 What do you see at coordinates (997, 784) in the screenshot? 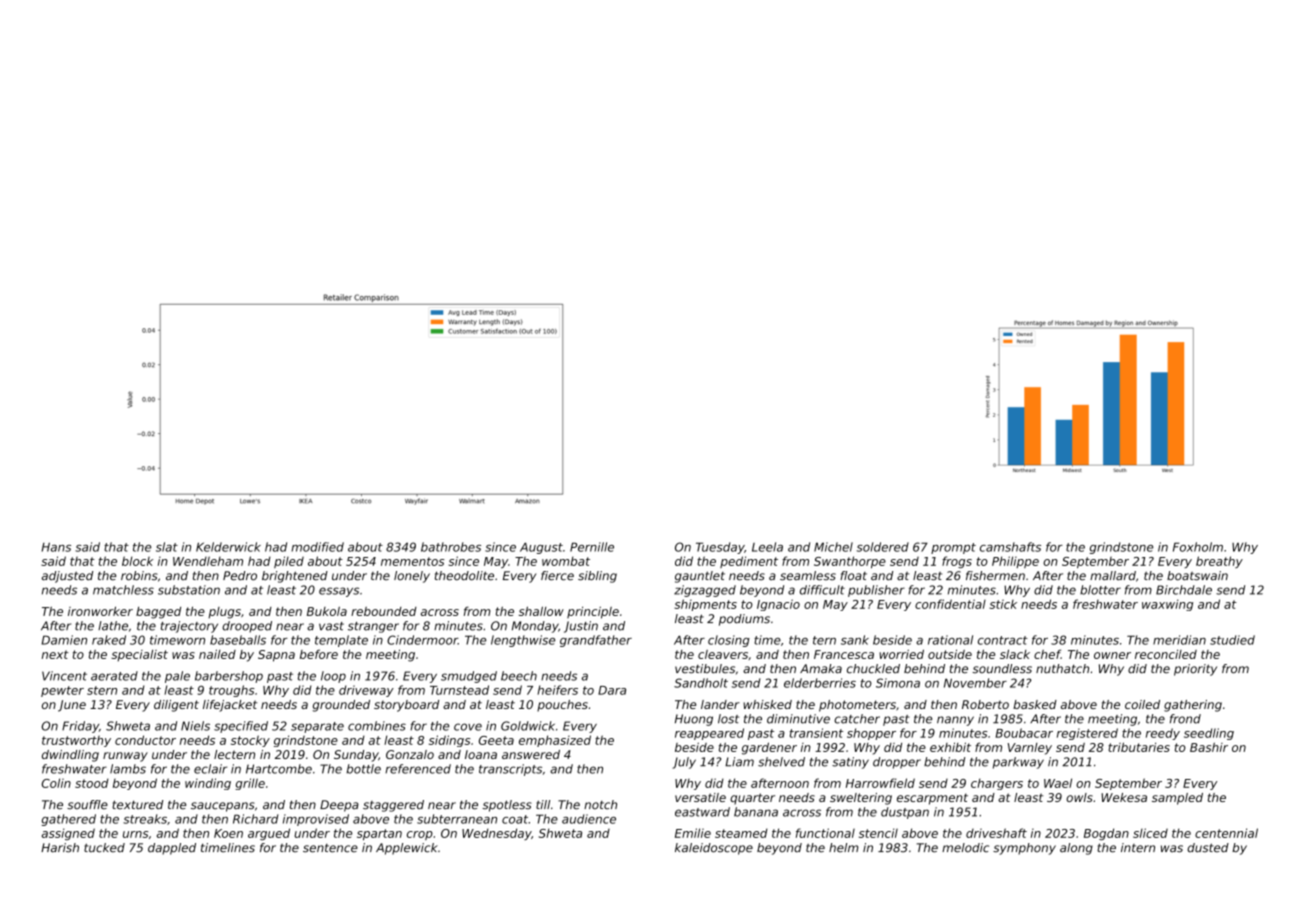
I see `chargers` at bounding box center [997, 784].
